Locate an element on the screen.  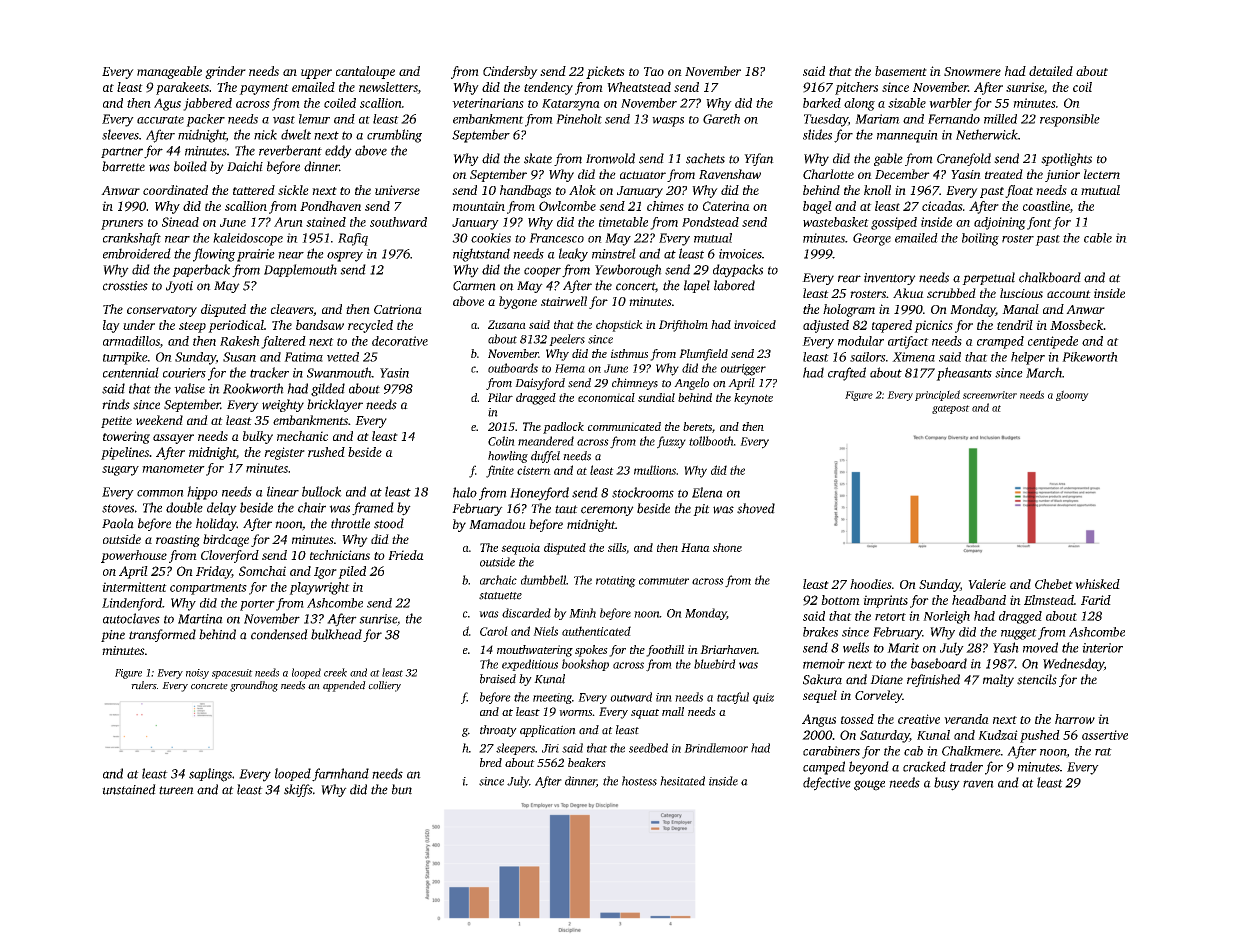
groundhog is located at coordinates (254, 686).
